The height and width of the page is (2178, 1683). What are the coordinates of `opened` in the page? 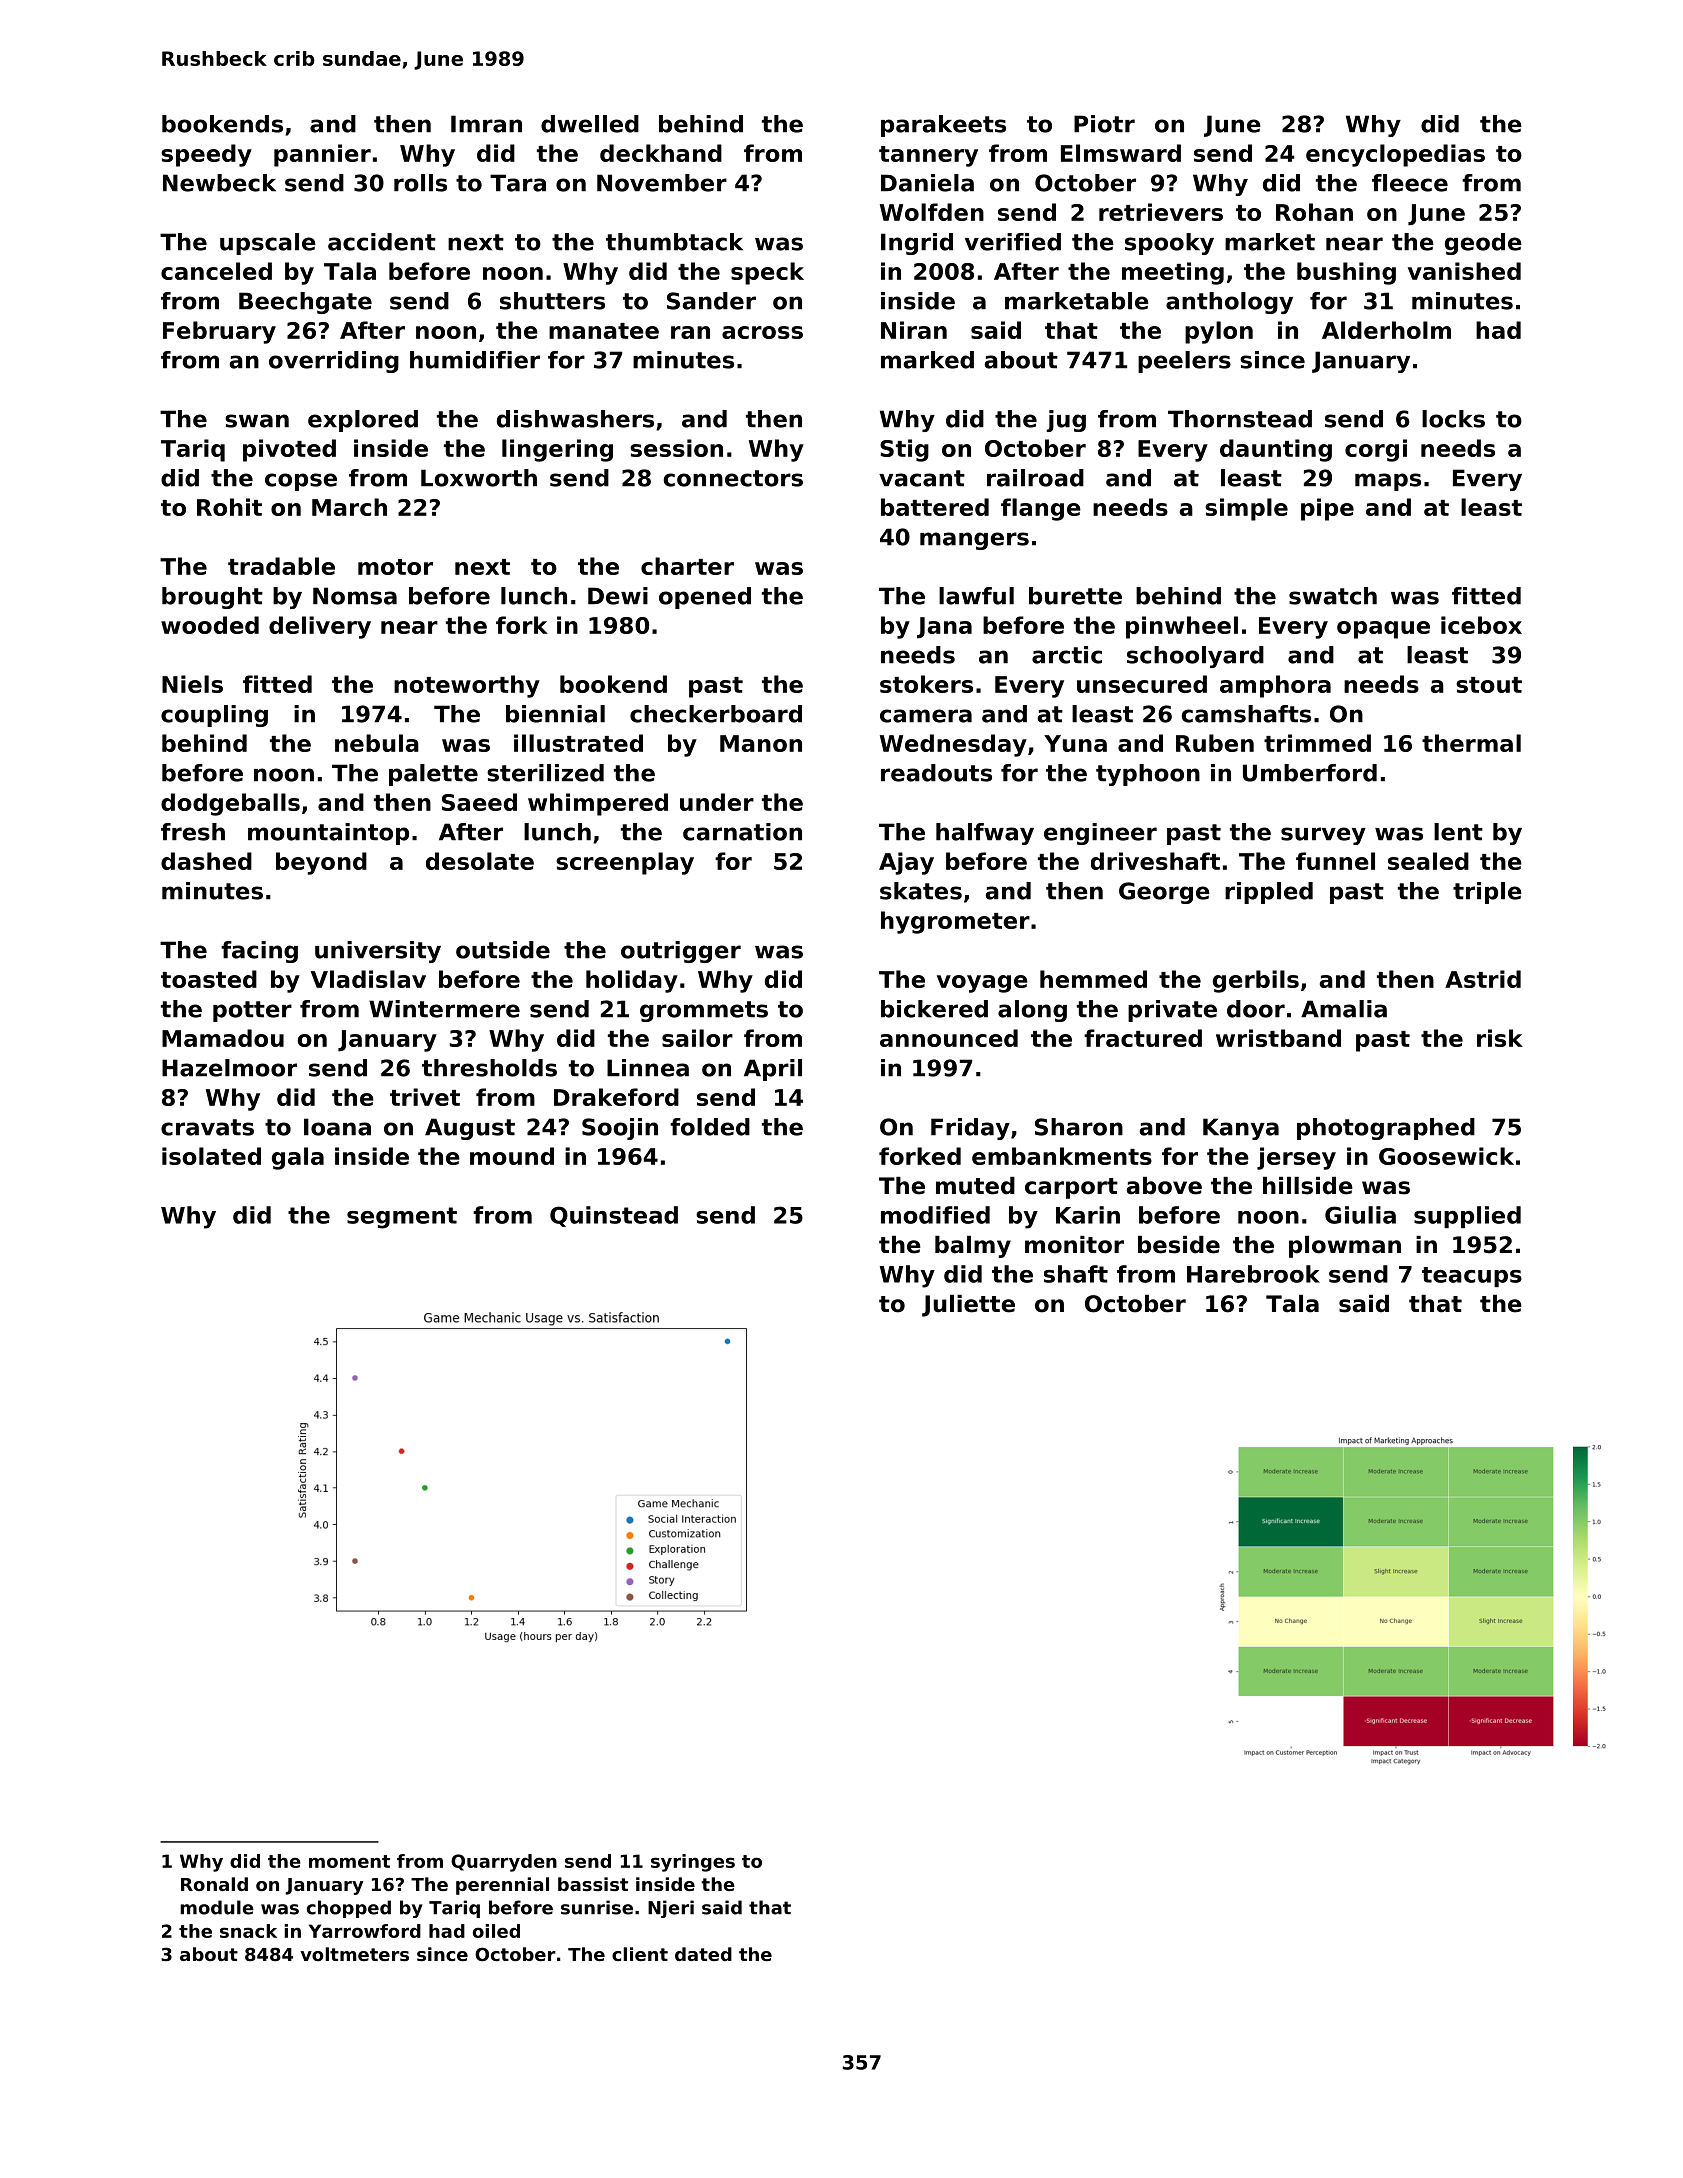 It's located at (705, 598).
